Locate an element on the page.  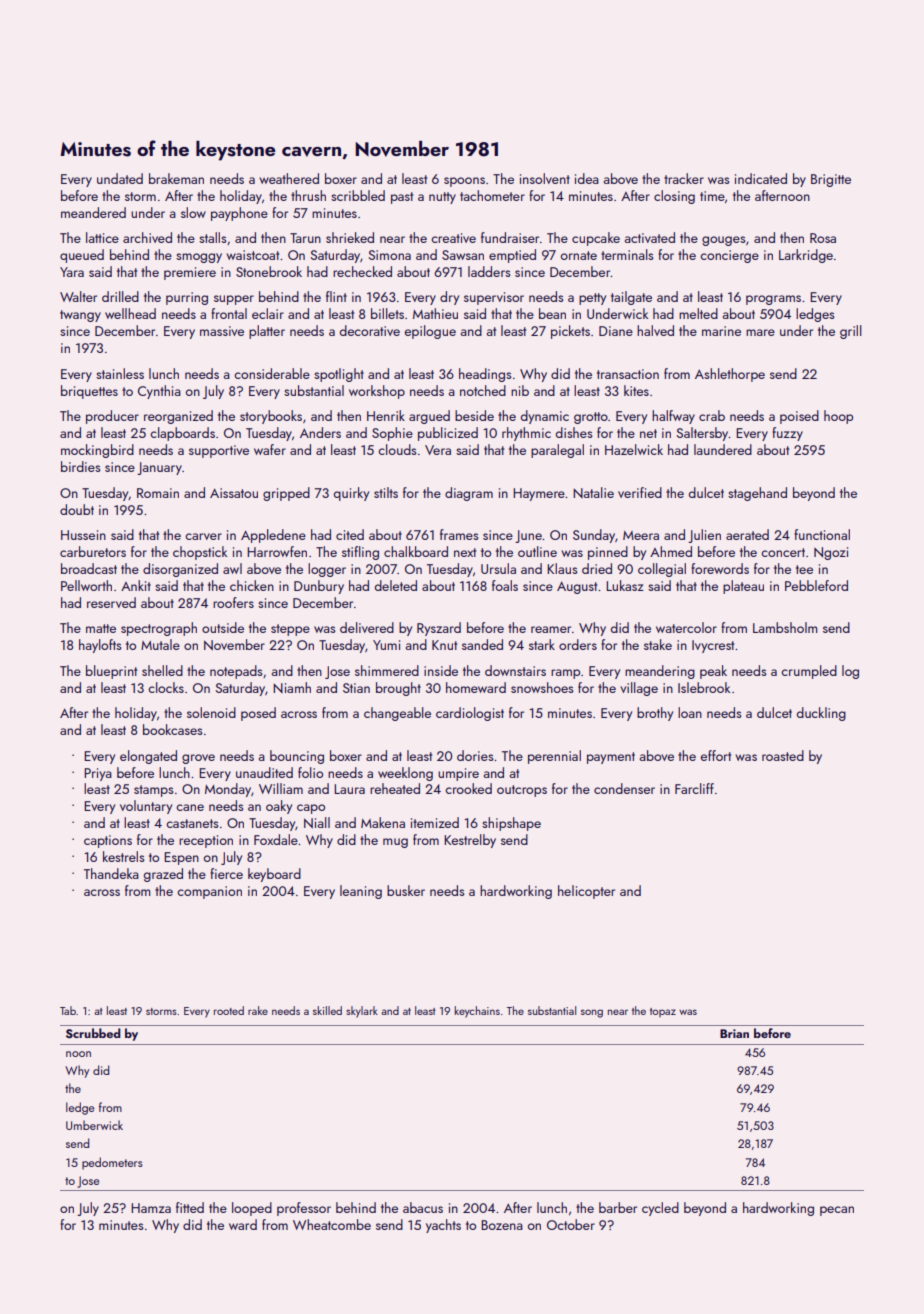
spoons is located at coordinates (464, 182).
